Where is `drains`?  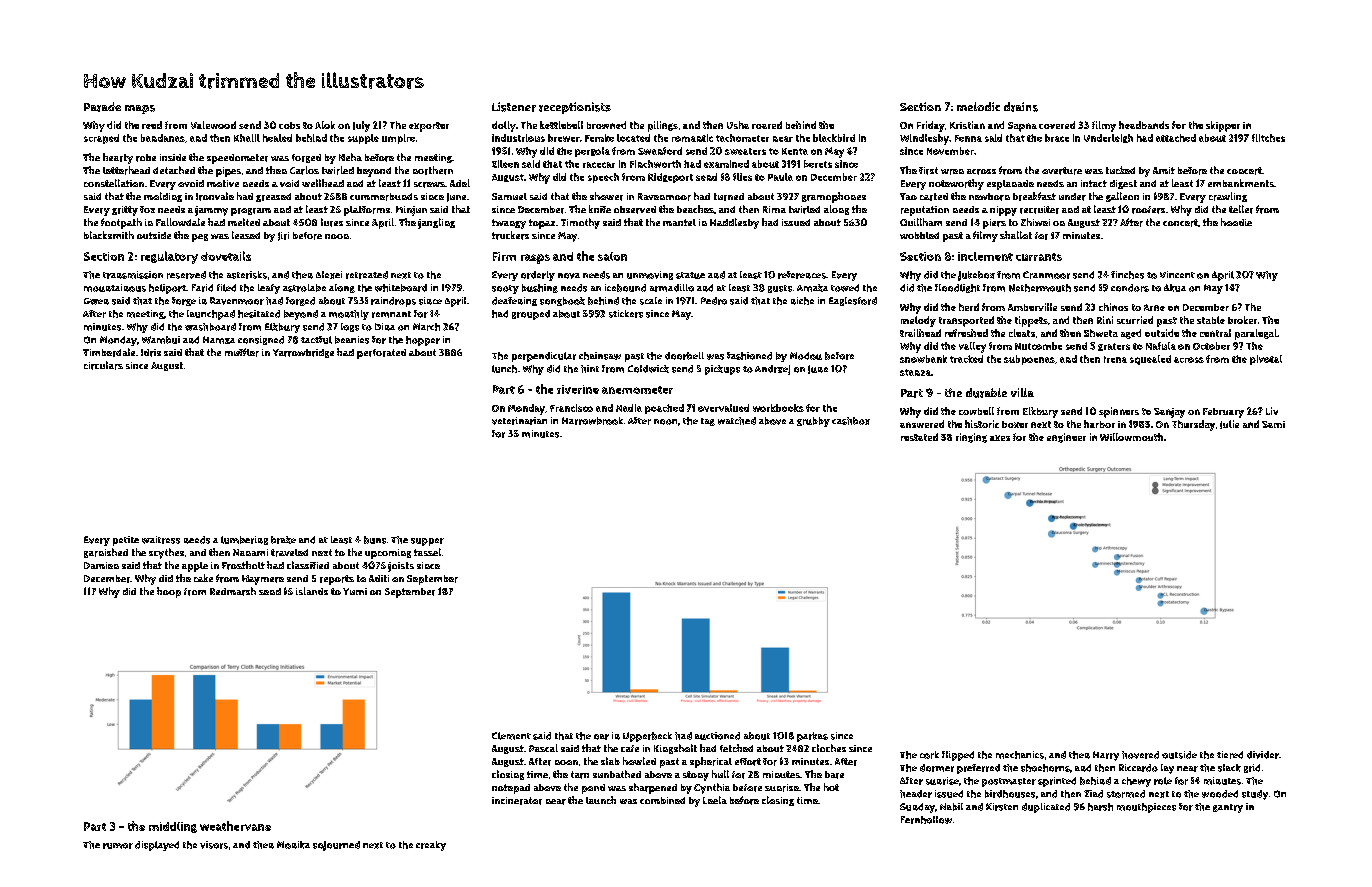 drains is located at coordinates (1021, 107).
